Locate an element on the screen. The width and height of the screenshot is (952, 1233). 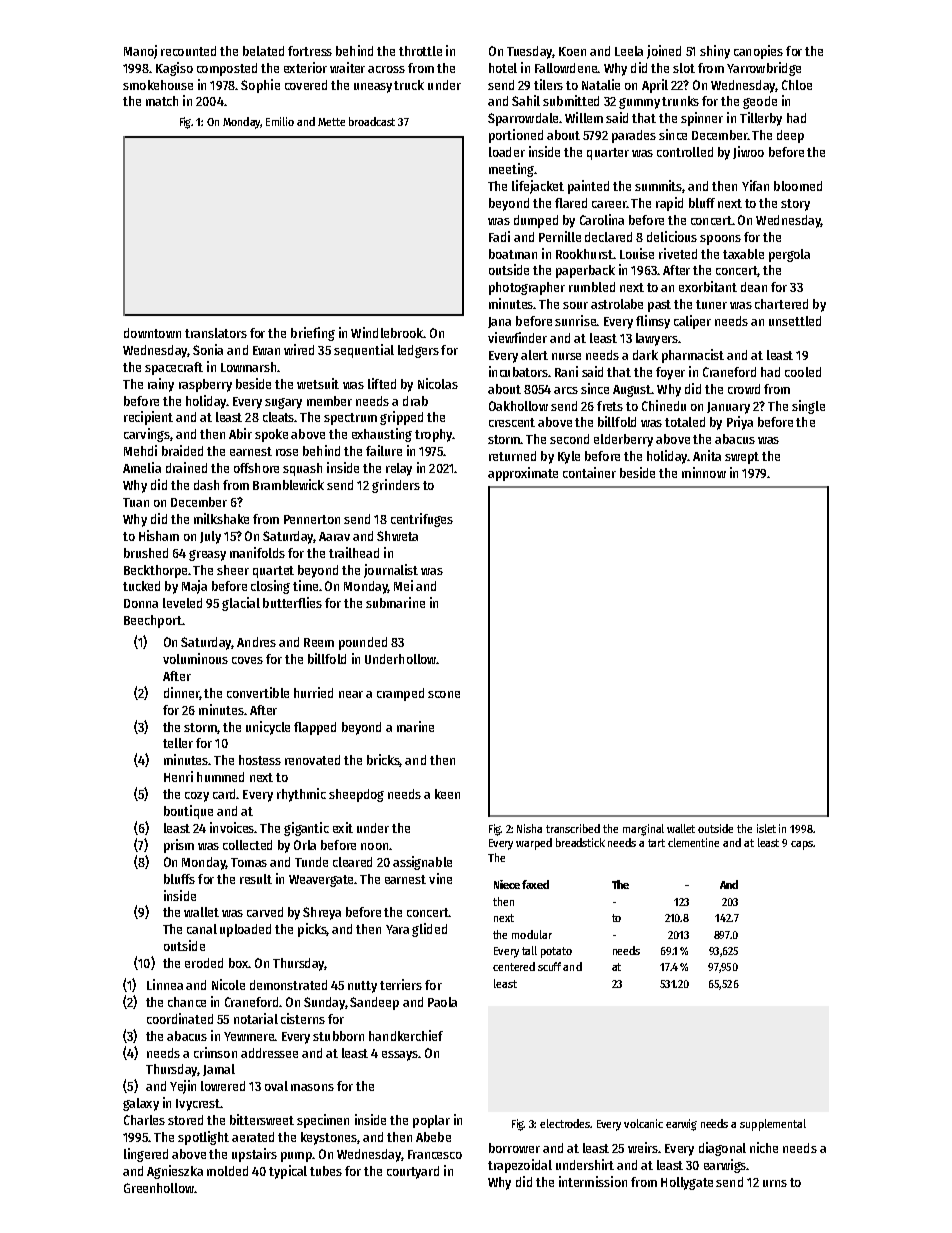
Nisha is located at coordinates (529, 828).
